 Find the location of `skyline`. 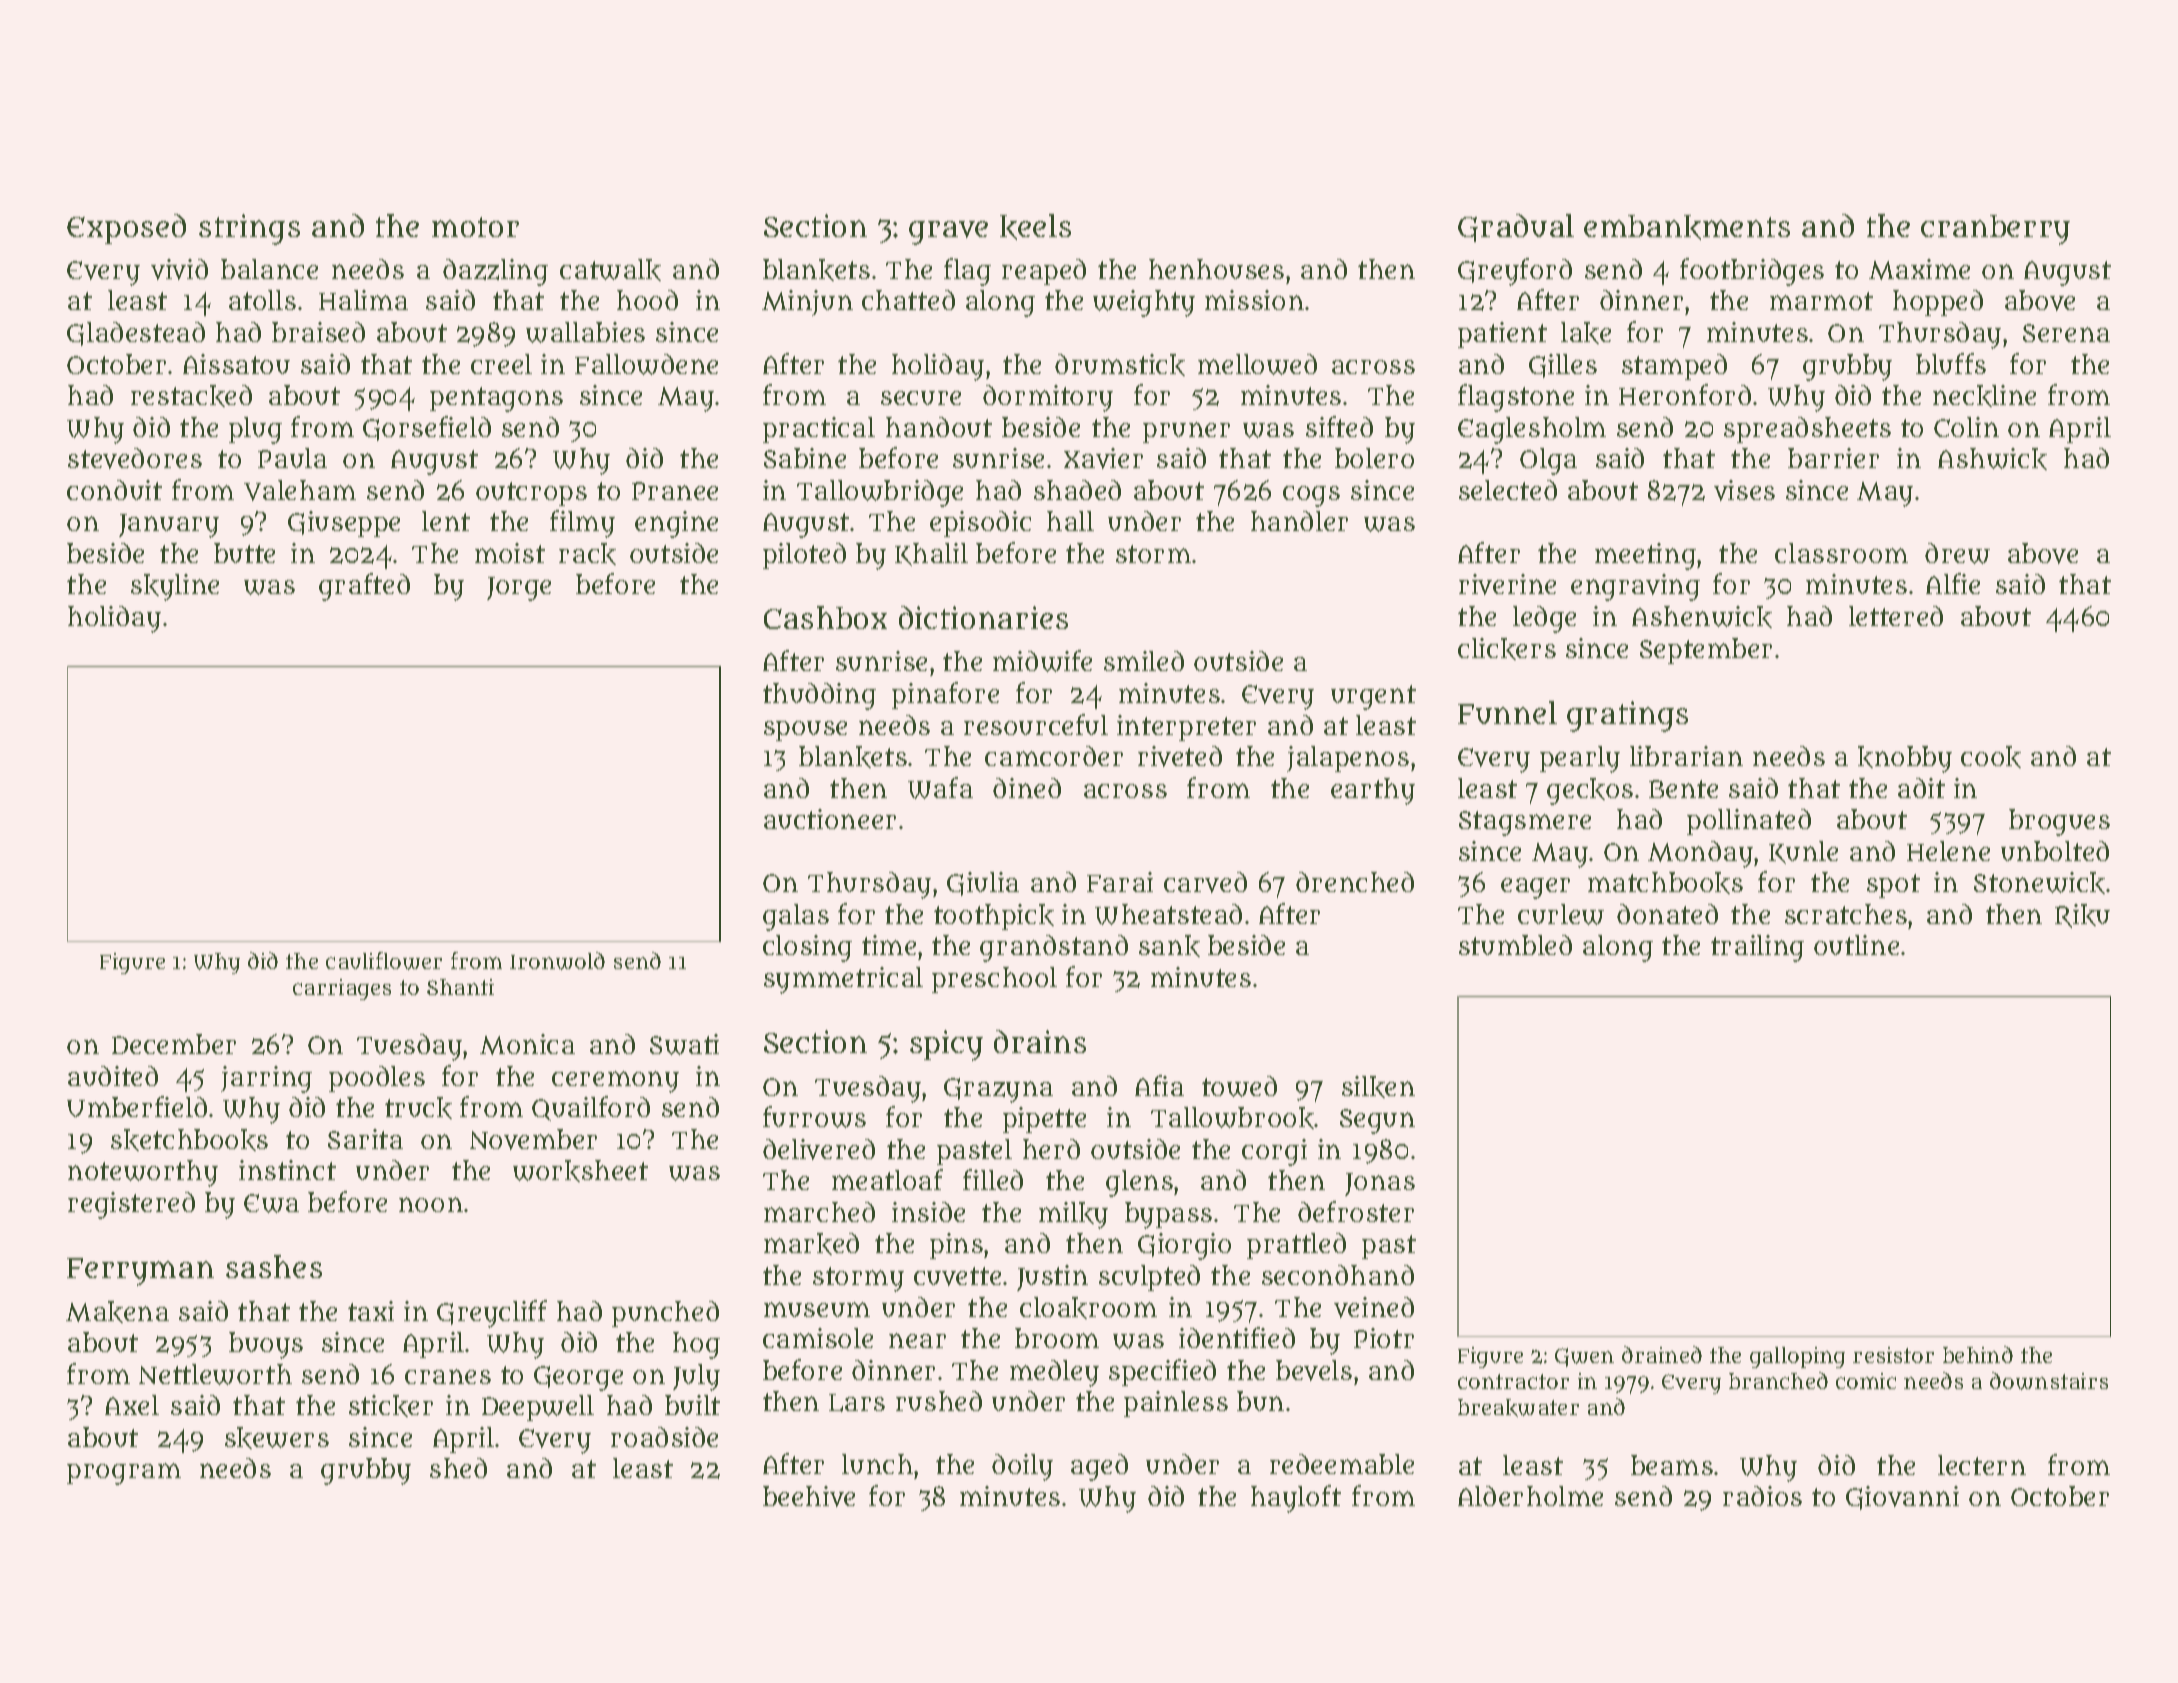

skyline is located at coordinates (175, 587).
